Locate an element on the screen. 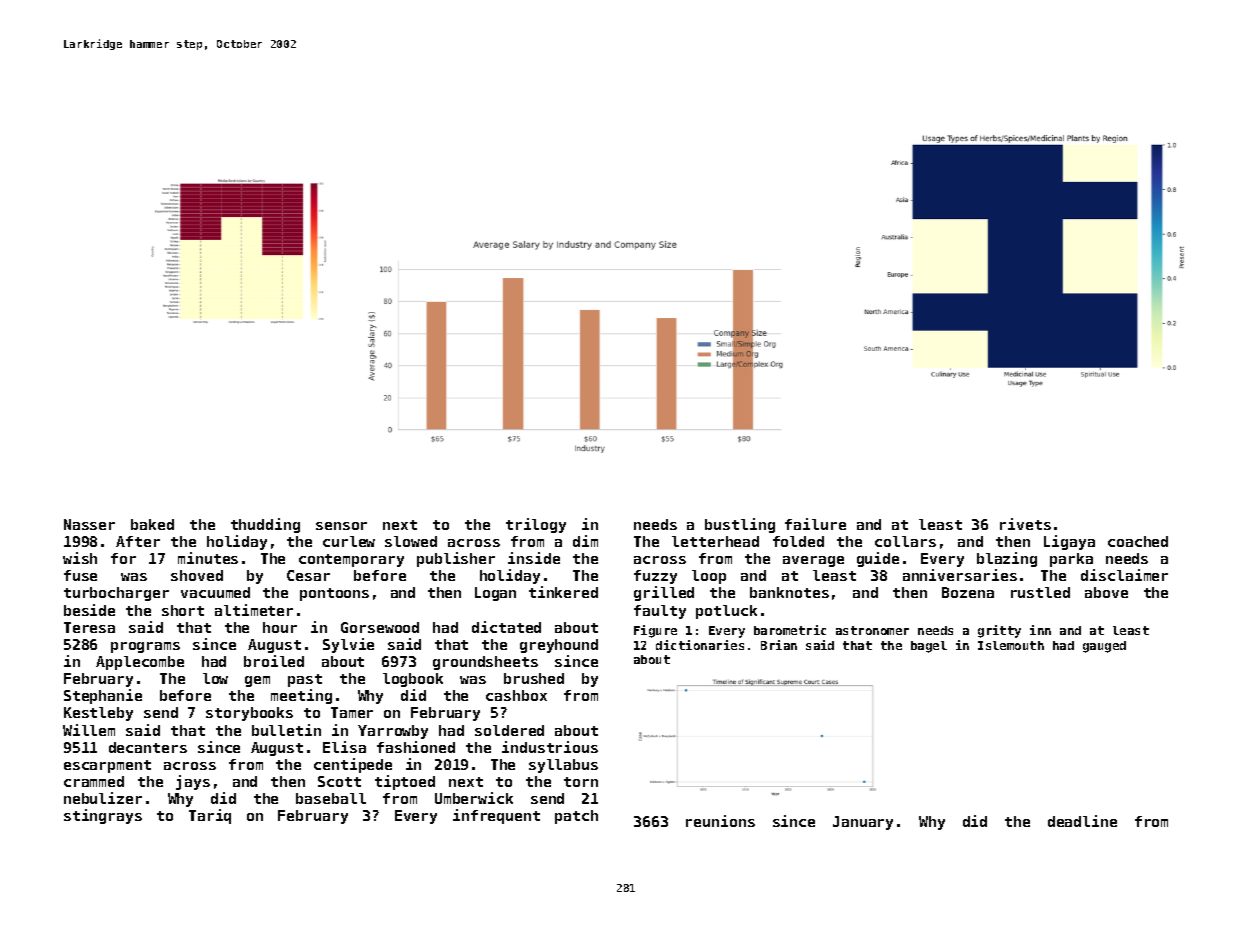  minutes is located at coordinates (208, 558).
